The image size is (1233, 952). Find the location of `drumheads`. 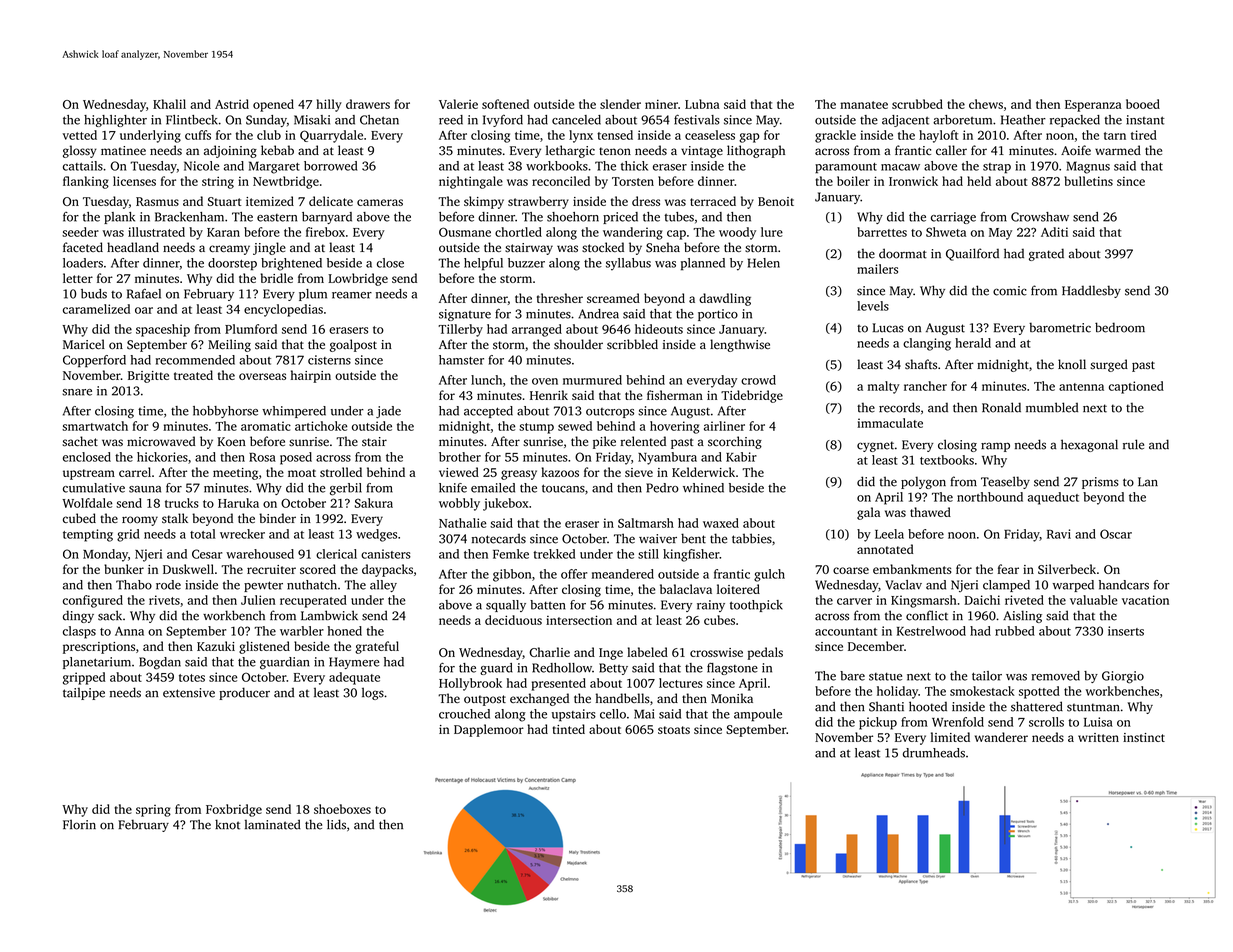

drumheads is located at coordinates (934, 753).
